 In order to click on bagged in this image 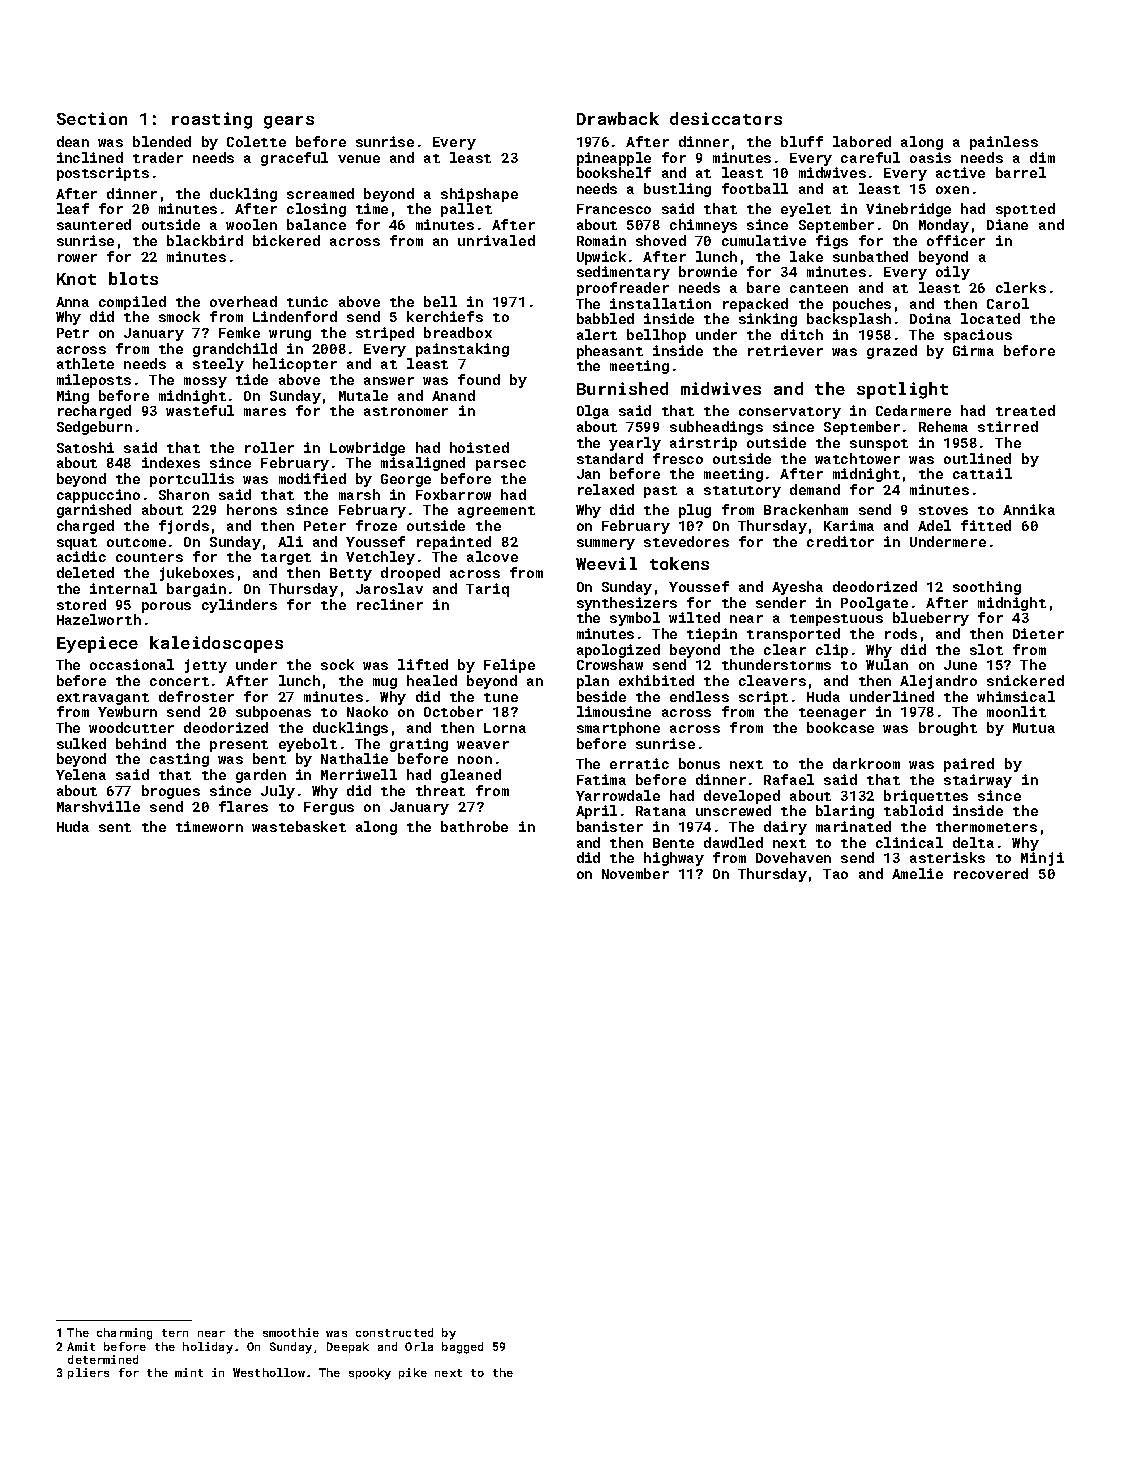, I will do `click(462, 1348)`.
